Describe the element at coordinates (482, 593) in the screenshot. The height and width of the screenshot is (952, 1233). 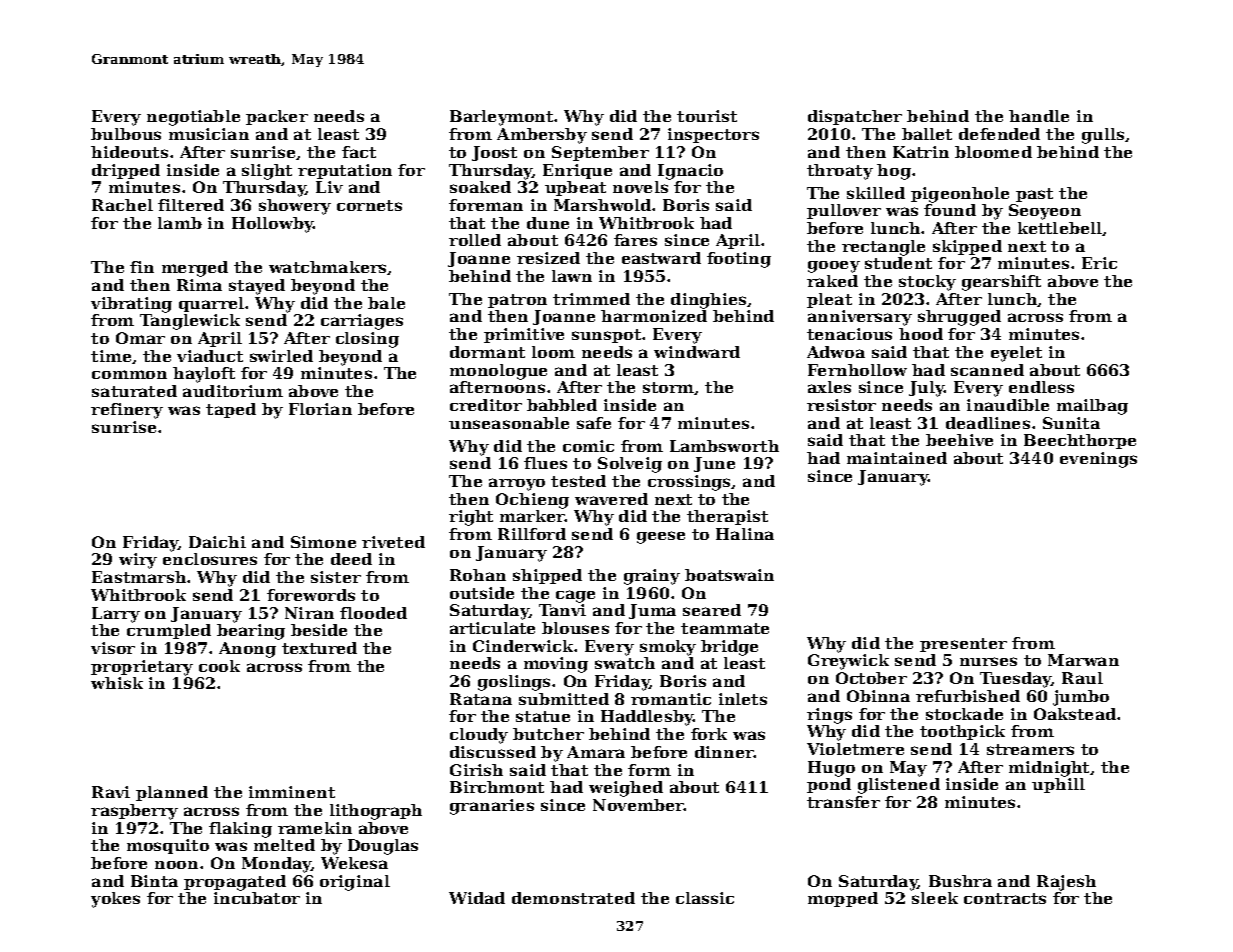
I see `outside` at that location.
